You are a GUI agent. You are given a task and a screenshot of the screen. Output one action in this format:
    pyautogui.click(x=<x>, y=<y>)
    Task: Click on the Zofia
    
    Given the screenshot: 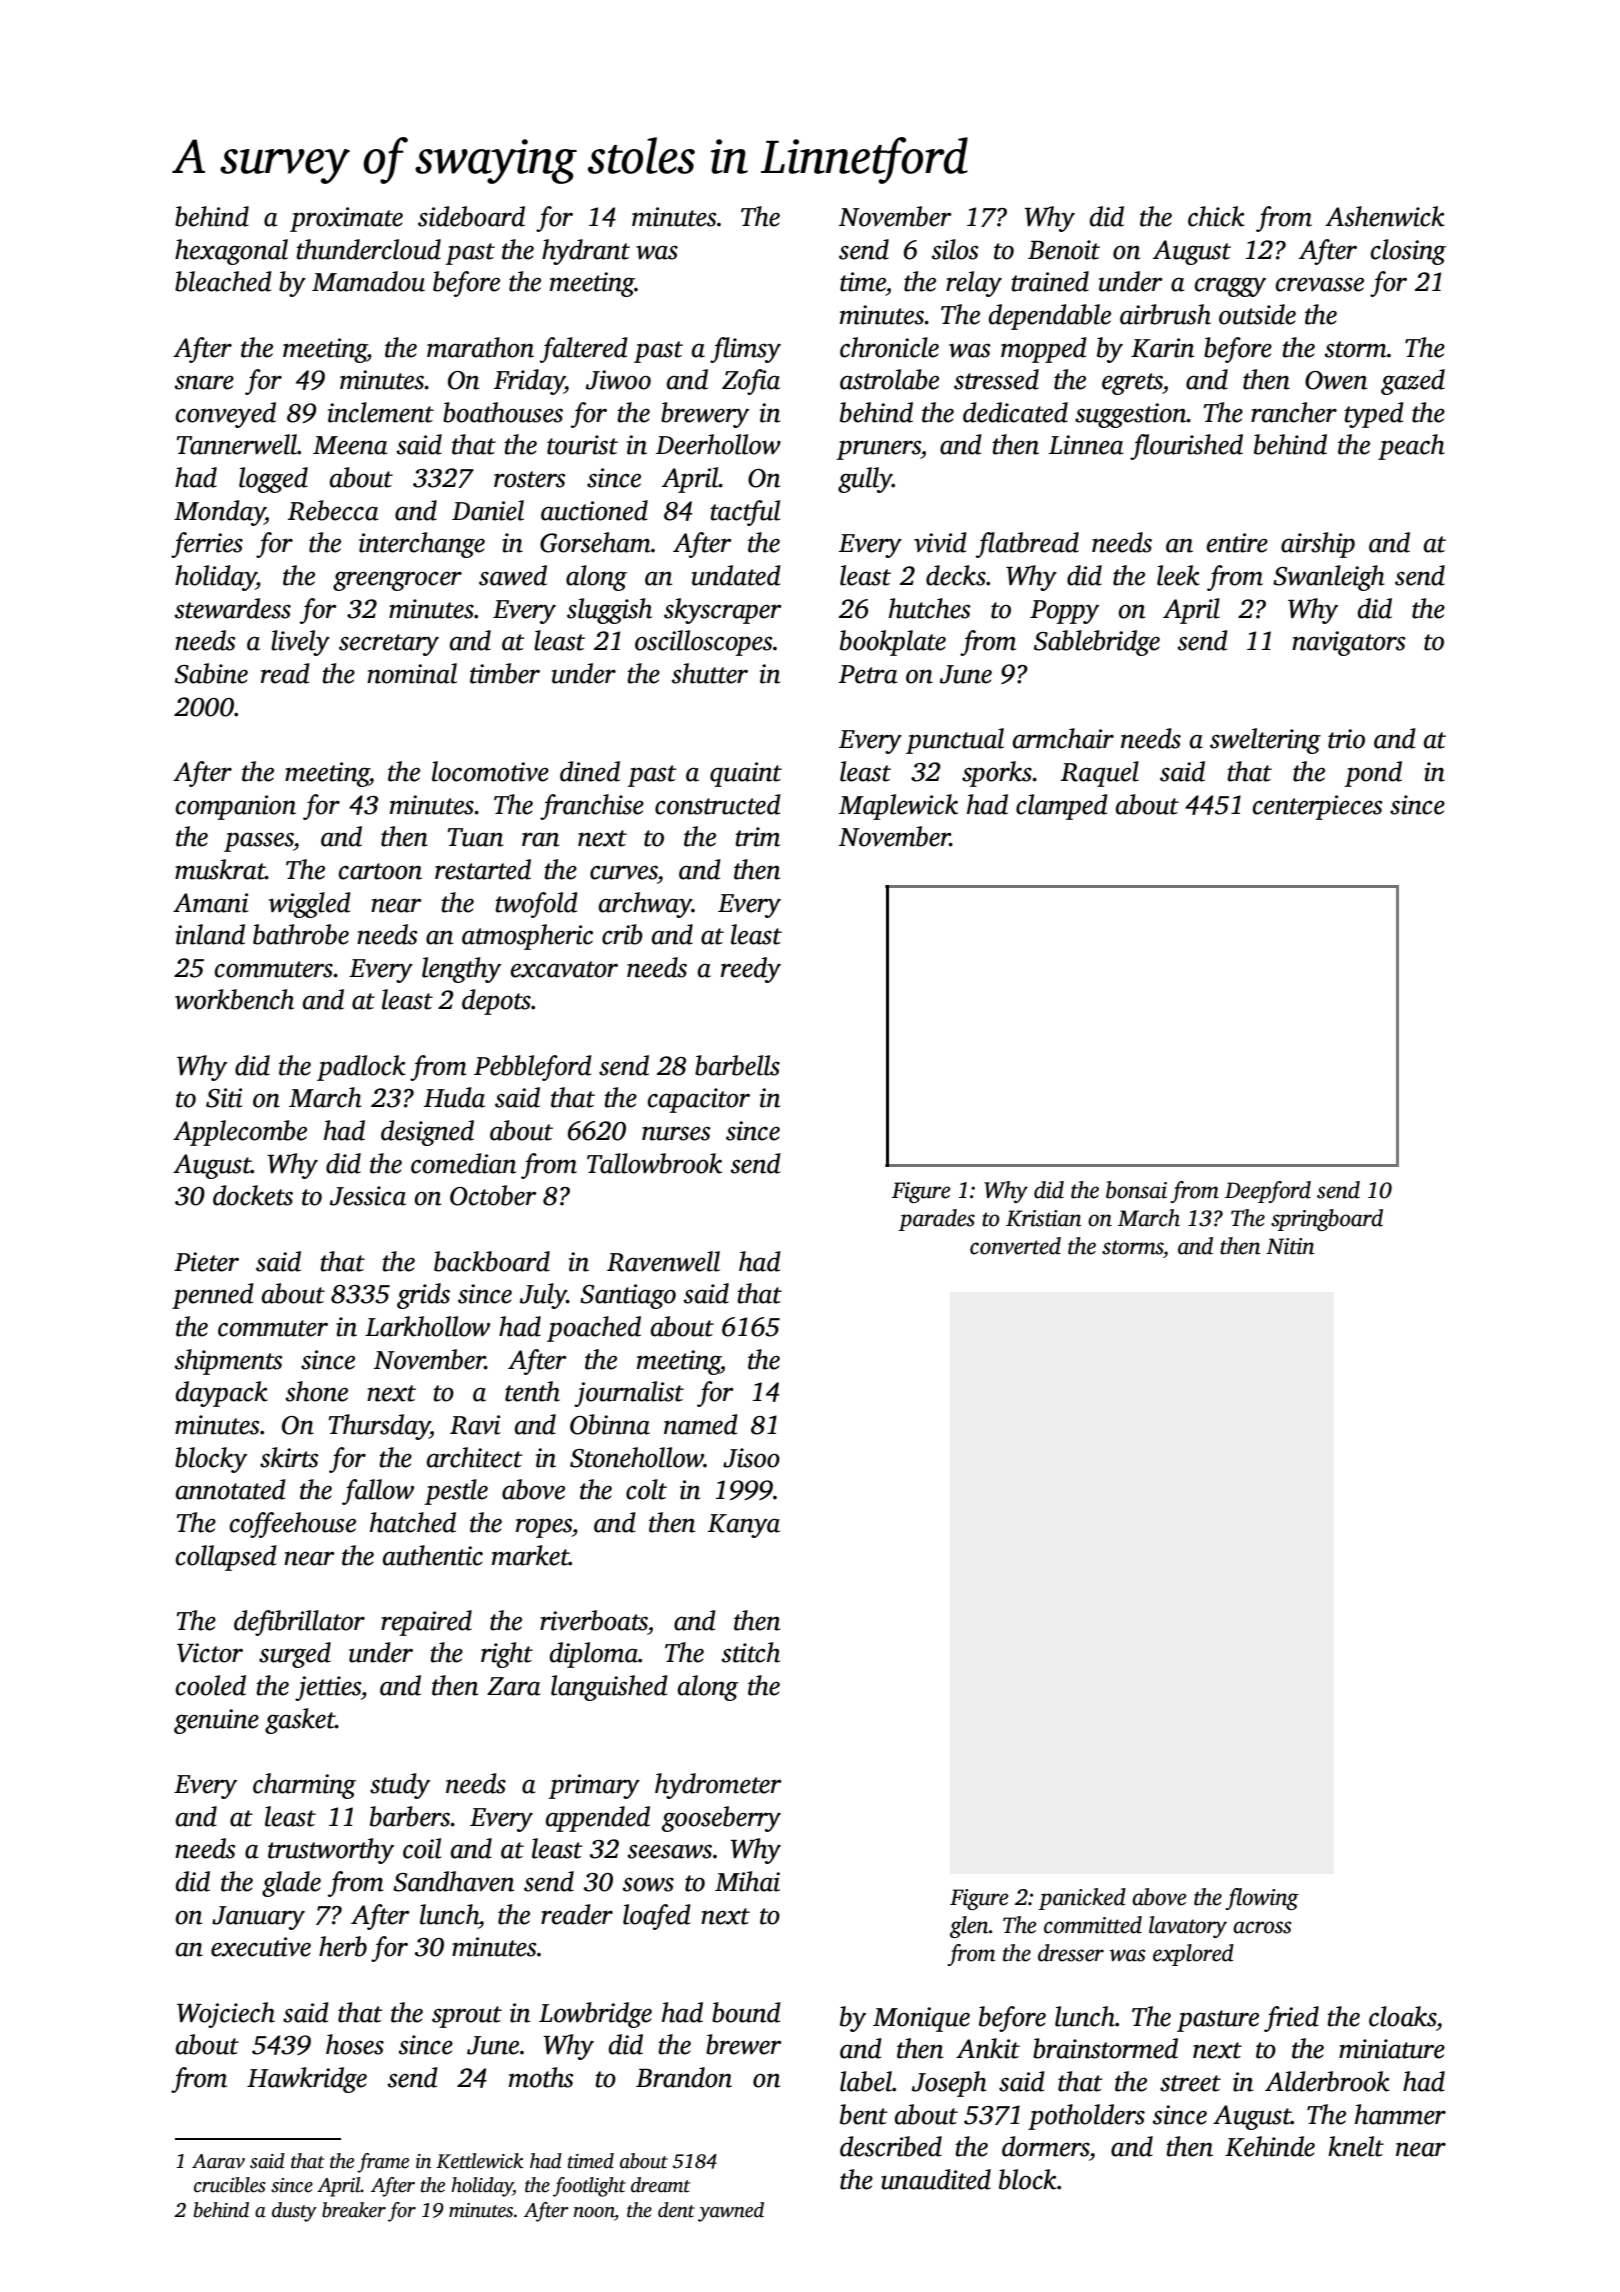 What is the action you would take?
    pyautogui.click(x=751, y=382)
